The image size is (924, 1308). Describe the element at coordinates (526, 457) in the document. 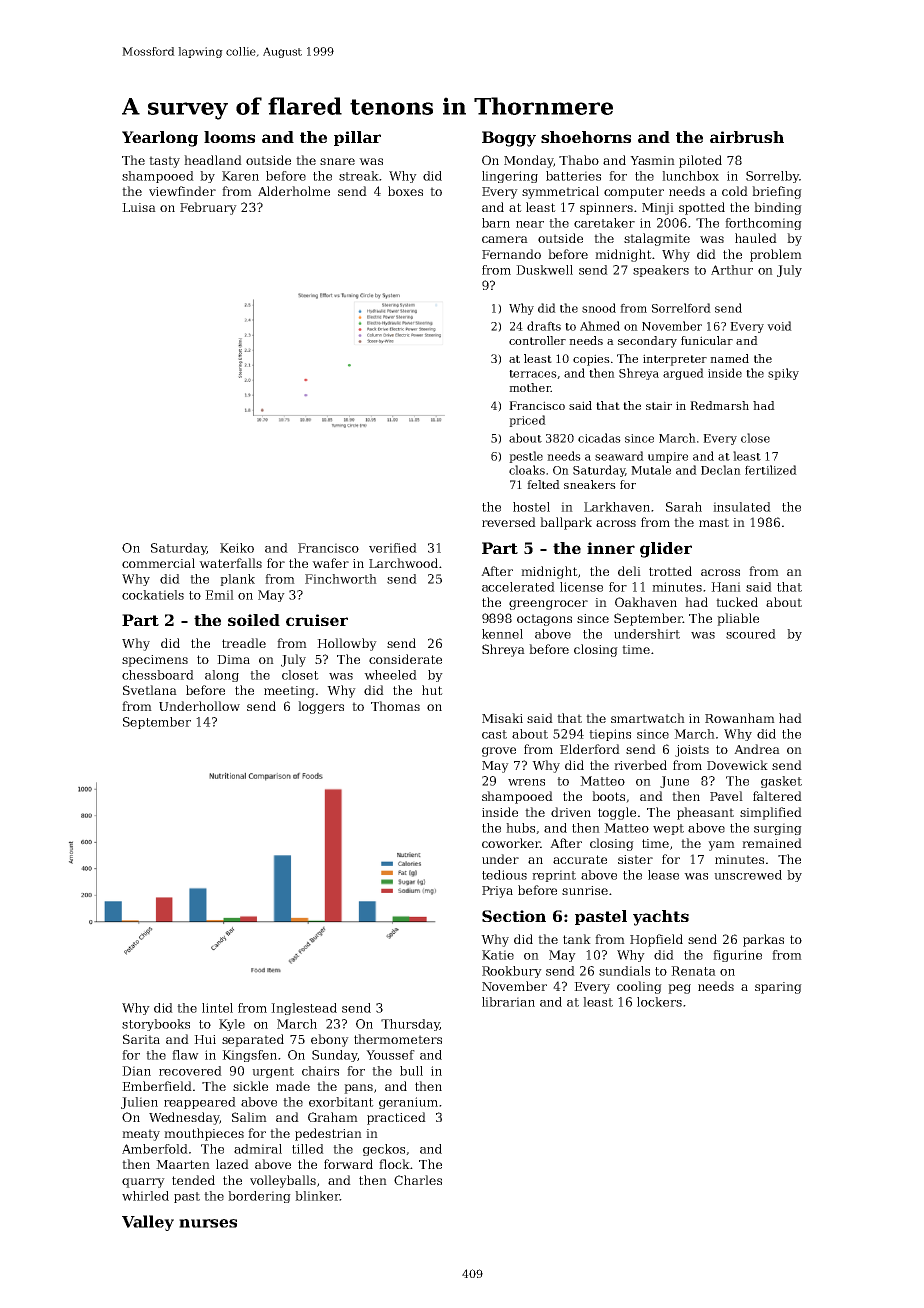

I see `pestle` at that location.
